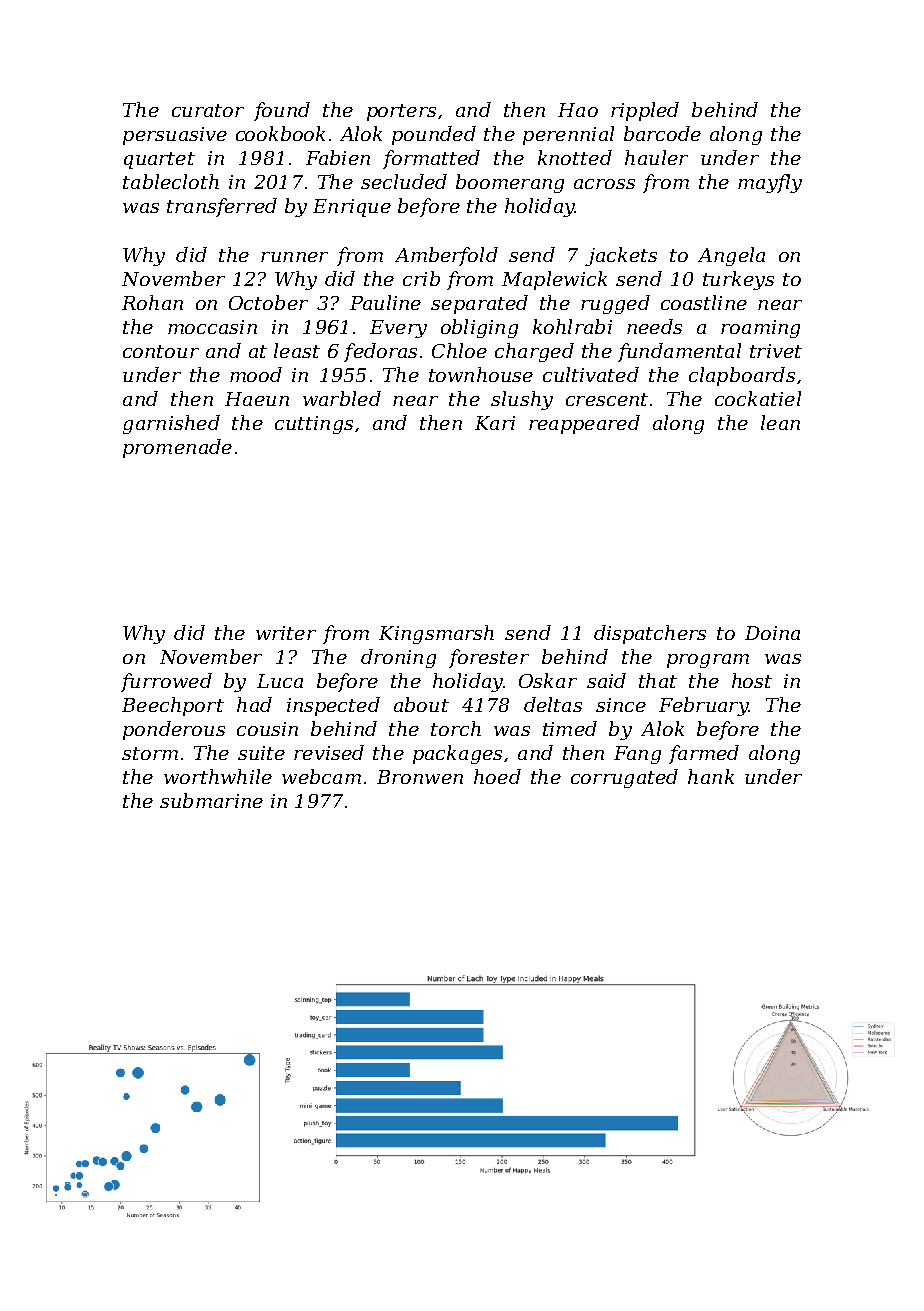  I want to click on rippled, so click(645, 111).
